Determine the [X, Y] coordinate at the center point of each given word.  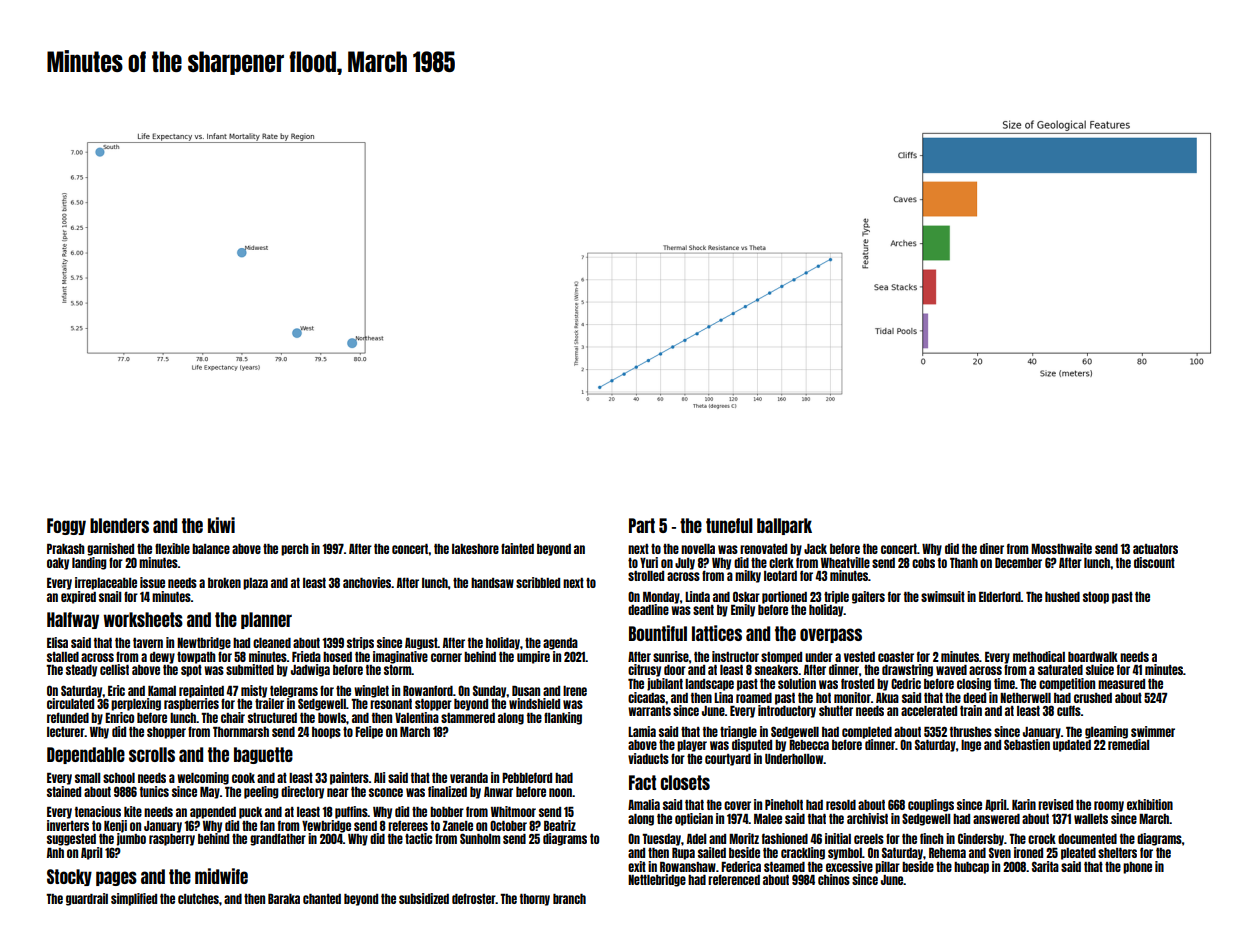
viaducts [648, 758]
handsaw [492, 583]
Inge [971, 746]
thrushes [971, 732]
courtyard [728, 760]
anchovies [367, 582]
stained [64, 791]
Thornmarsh [241, 732]
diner [992, 548]
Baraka [284, 899]
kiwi [221, 525]
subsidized [424, 898]
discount [1154, 562]
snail [110, 596]
